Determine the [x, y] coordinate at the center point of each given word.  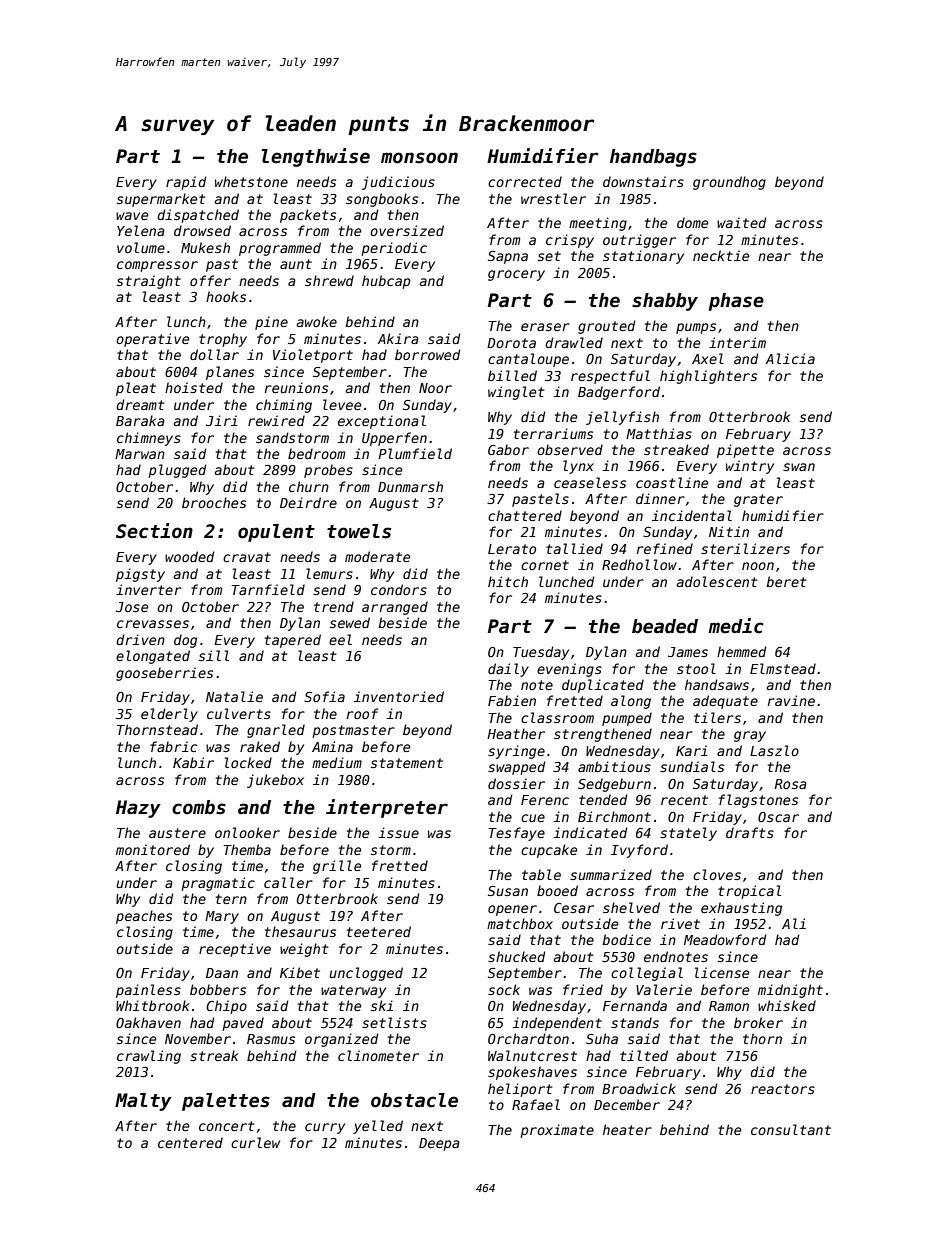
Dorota [511, 343]
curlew [255, 1142]
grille [337, 867]
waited [741, 222]
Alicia [790, 358]
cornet [545, 565]
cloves [717, 874]
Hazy [138, 809]
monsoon [419, 158]
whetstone [251, 181]
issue [398, 832]
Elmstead [783, 668]
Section [154, 531]
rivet [680, 923]
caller [288, 882]
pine [271, 323]
